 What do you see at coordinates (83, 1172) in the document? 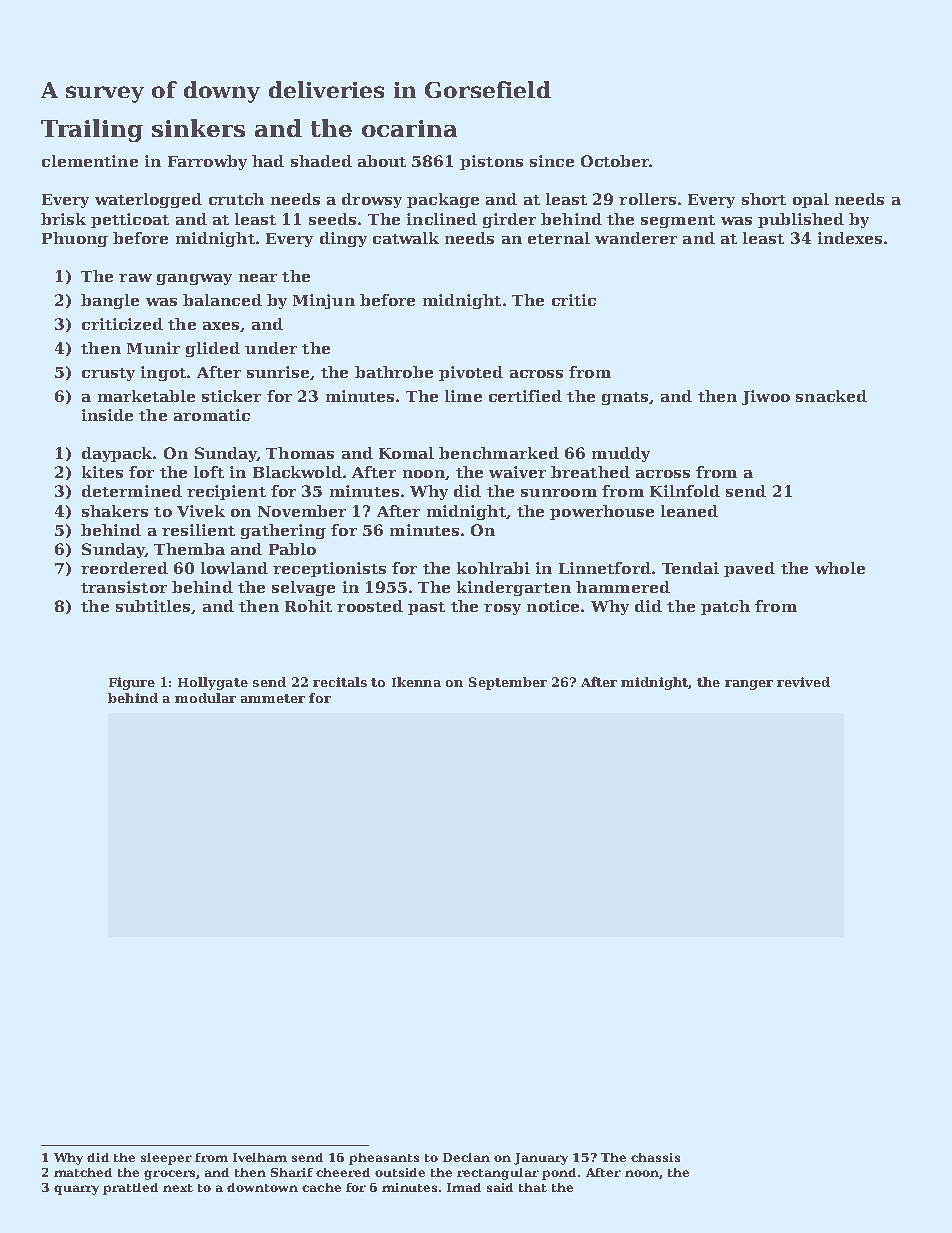
I see `matched` at bounding box center [83, 1172].
